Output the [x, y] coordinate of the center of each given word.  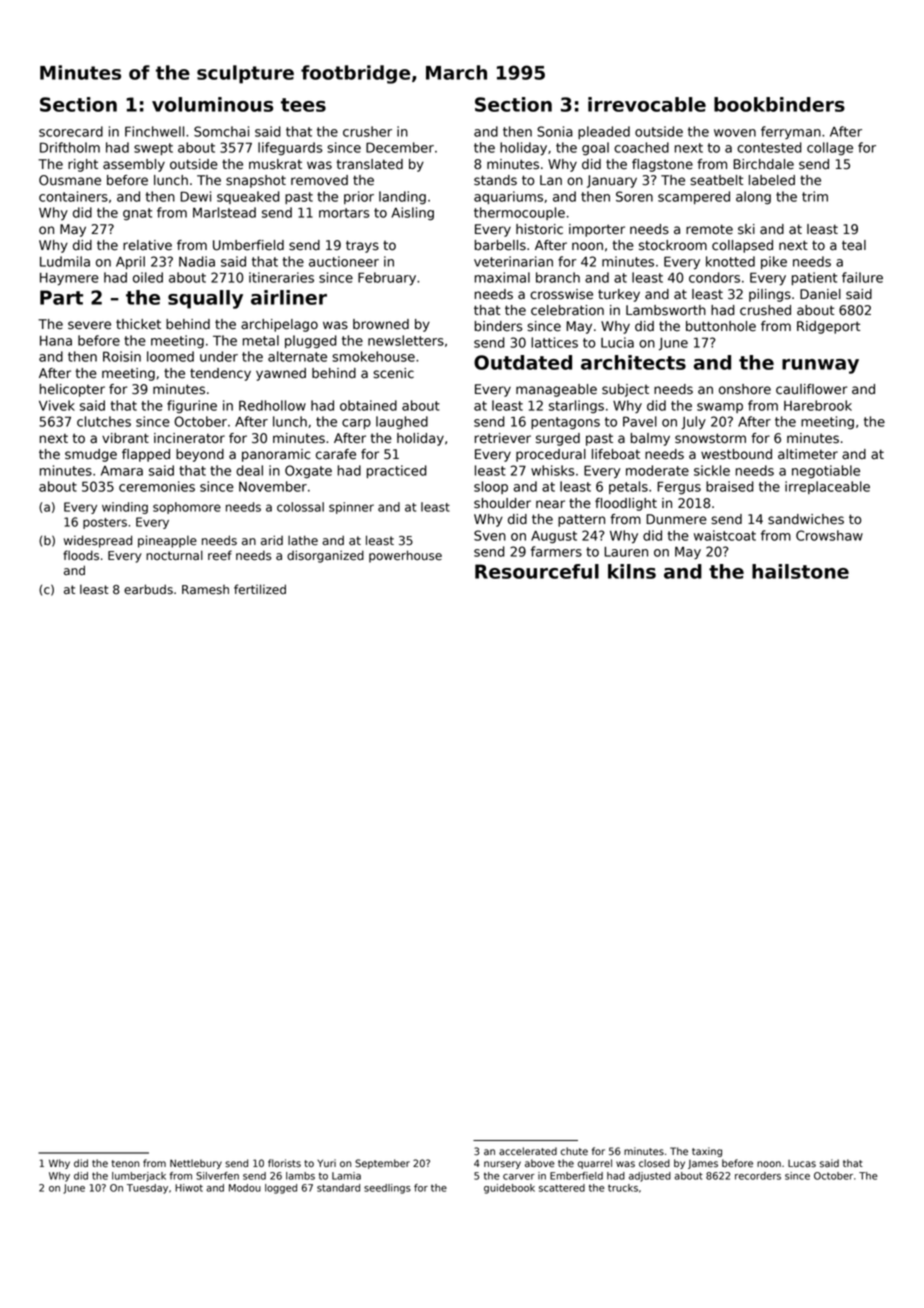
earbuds [148, 589]
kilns [632, 571]
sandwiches [806, 519]
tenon [125, 1163]
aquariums [508, 197]
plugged [311, 342]
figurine [192, 406]
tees [303, 105]
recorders [758, 1176]
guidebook [509, 1189]
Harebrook [818, 405]
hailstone [800, 571]
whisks [553, 470]
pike [774, 262]
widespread [98, 541]
